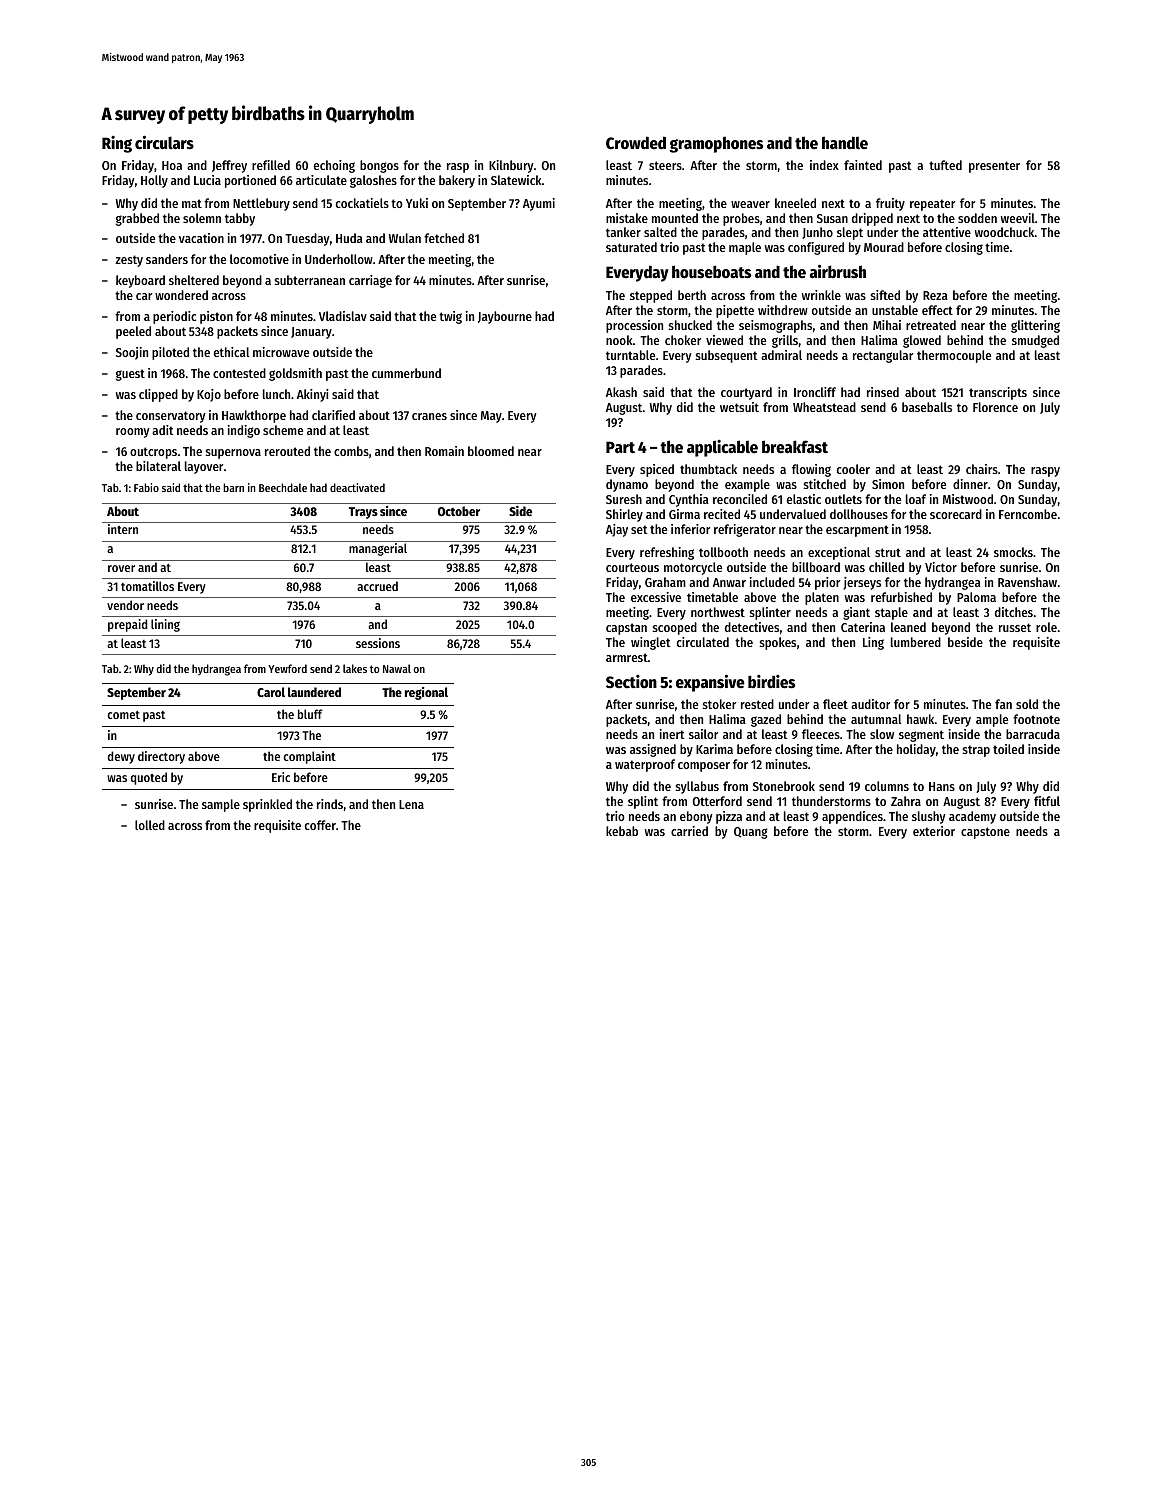 Image resolution: width=1162 pixels, height=1503 pixels. What do you see at coordinates (349, 238) in the screenshot?
I see `Huda` at bounding box center [349, 238].
